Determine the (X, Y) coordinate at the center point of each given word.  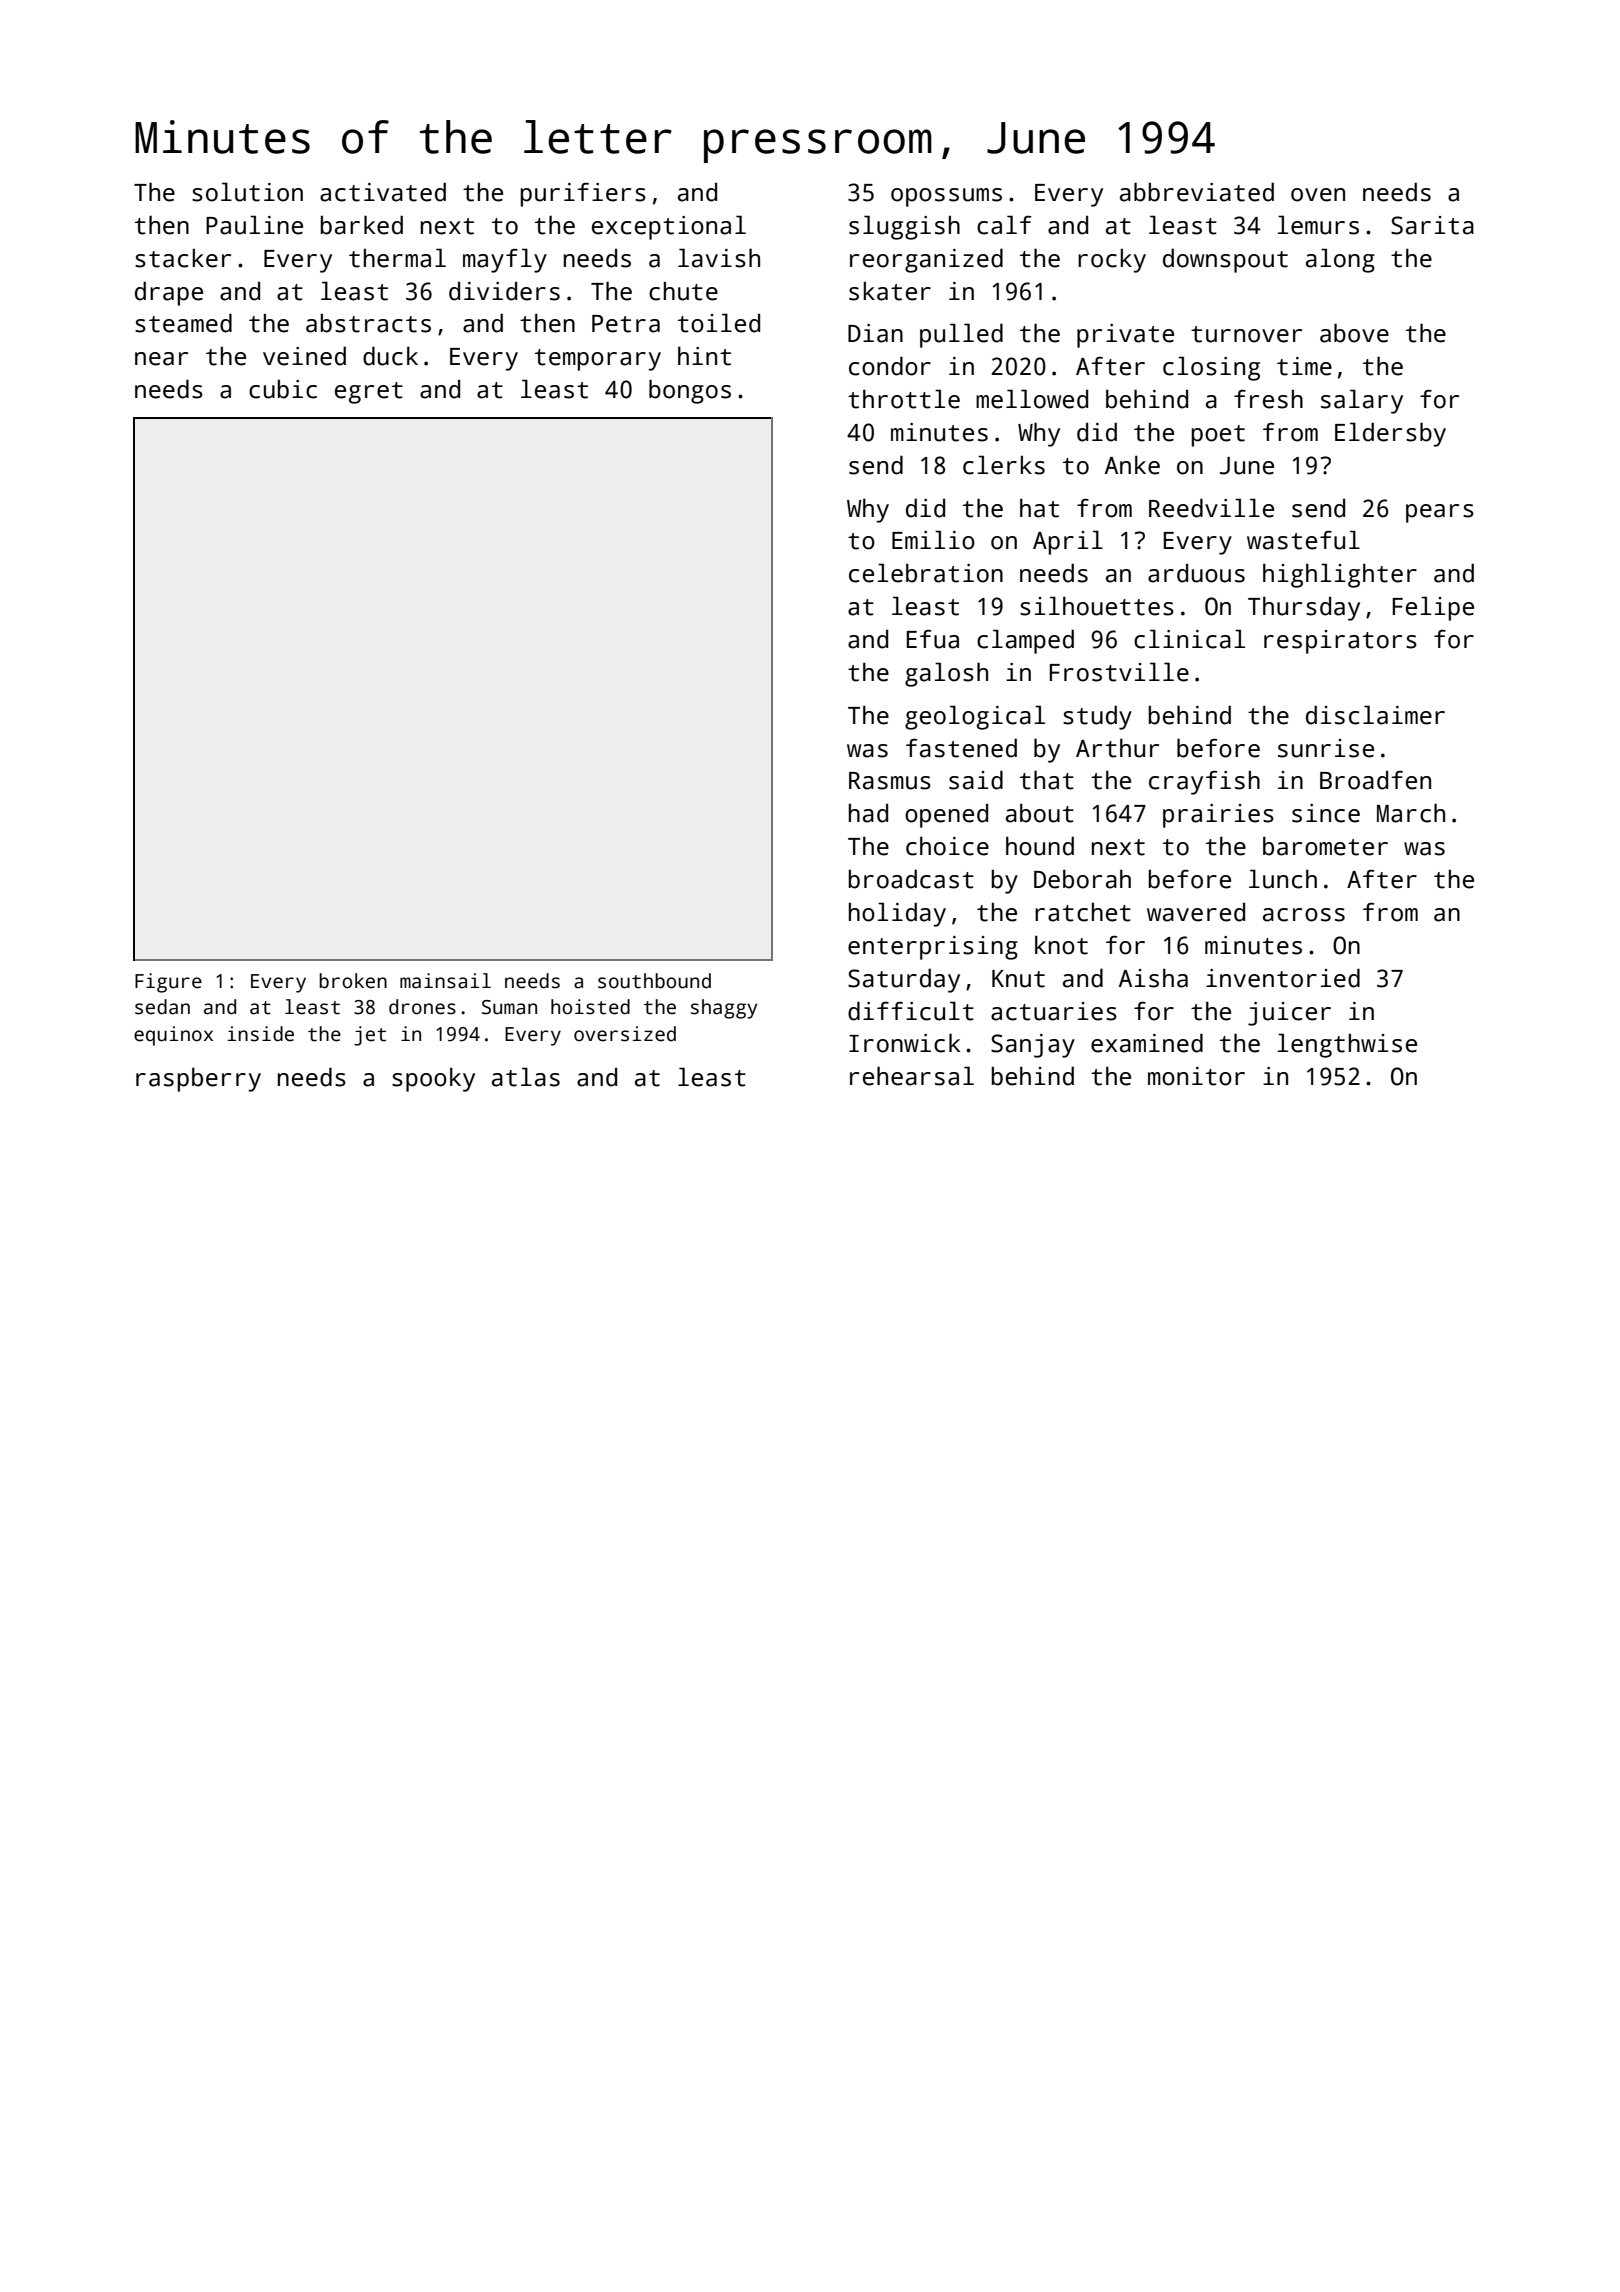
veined (304, 356)
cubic (283, 389)
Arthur (1117, 748)
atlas (526, 1077)
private (1125, 336)
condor (890, 366)
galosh (946, 674)
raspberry (198, 1079)
